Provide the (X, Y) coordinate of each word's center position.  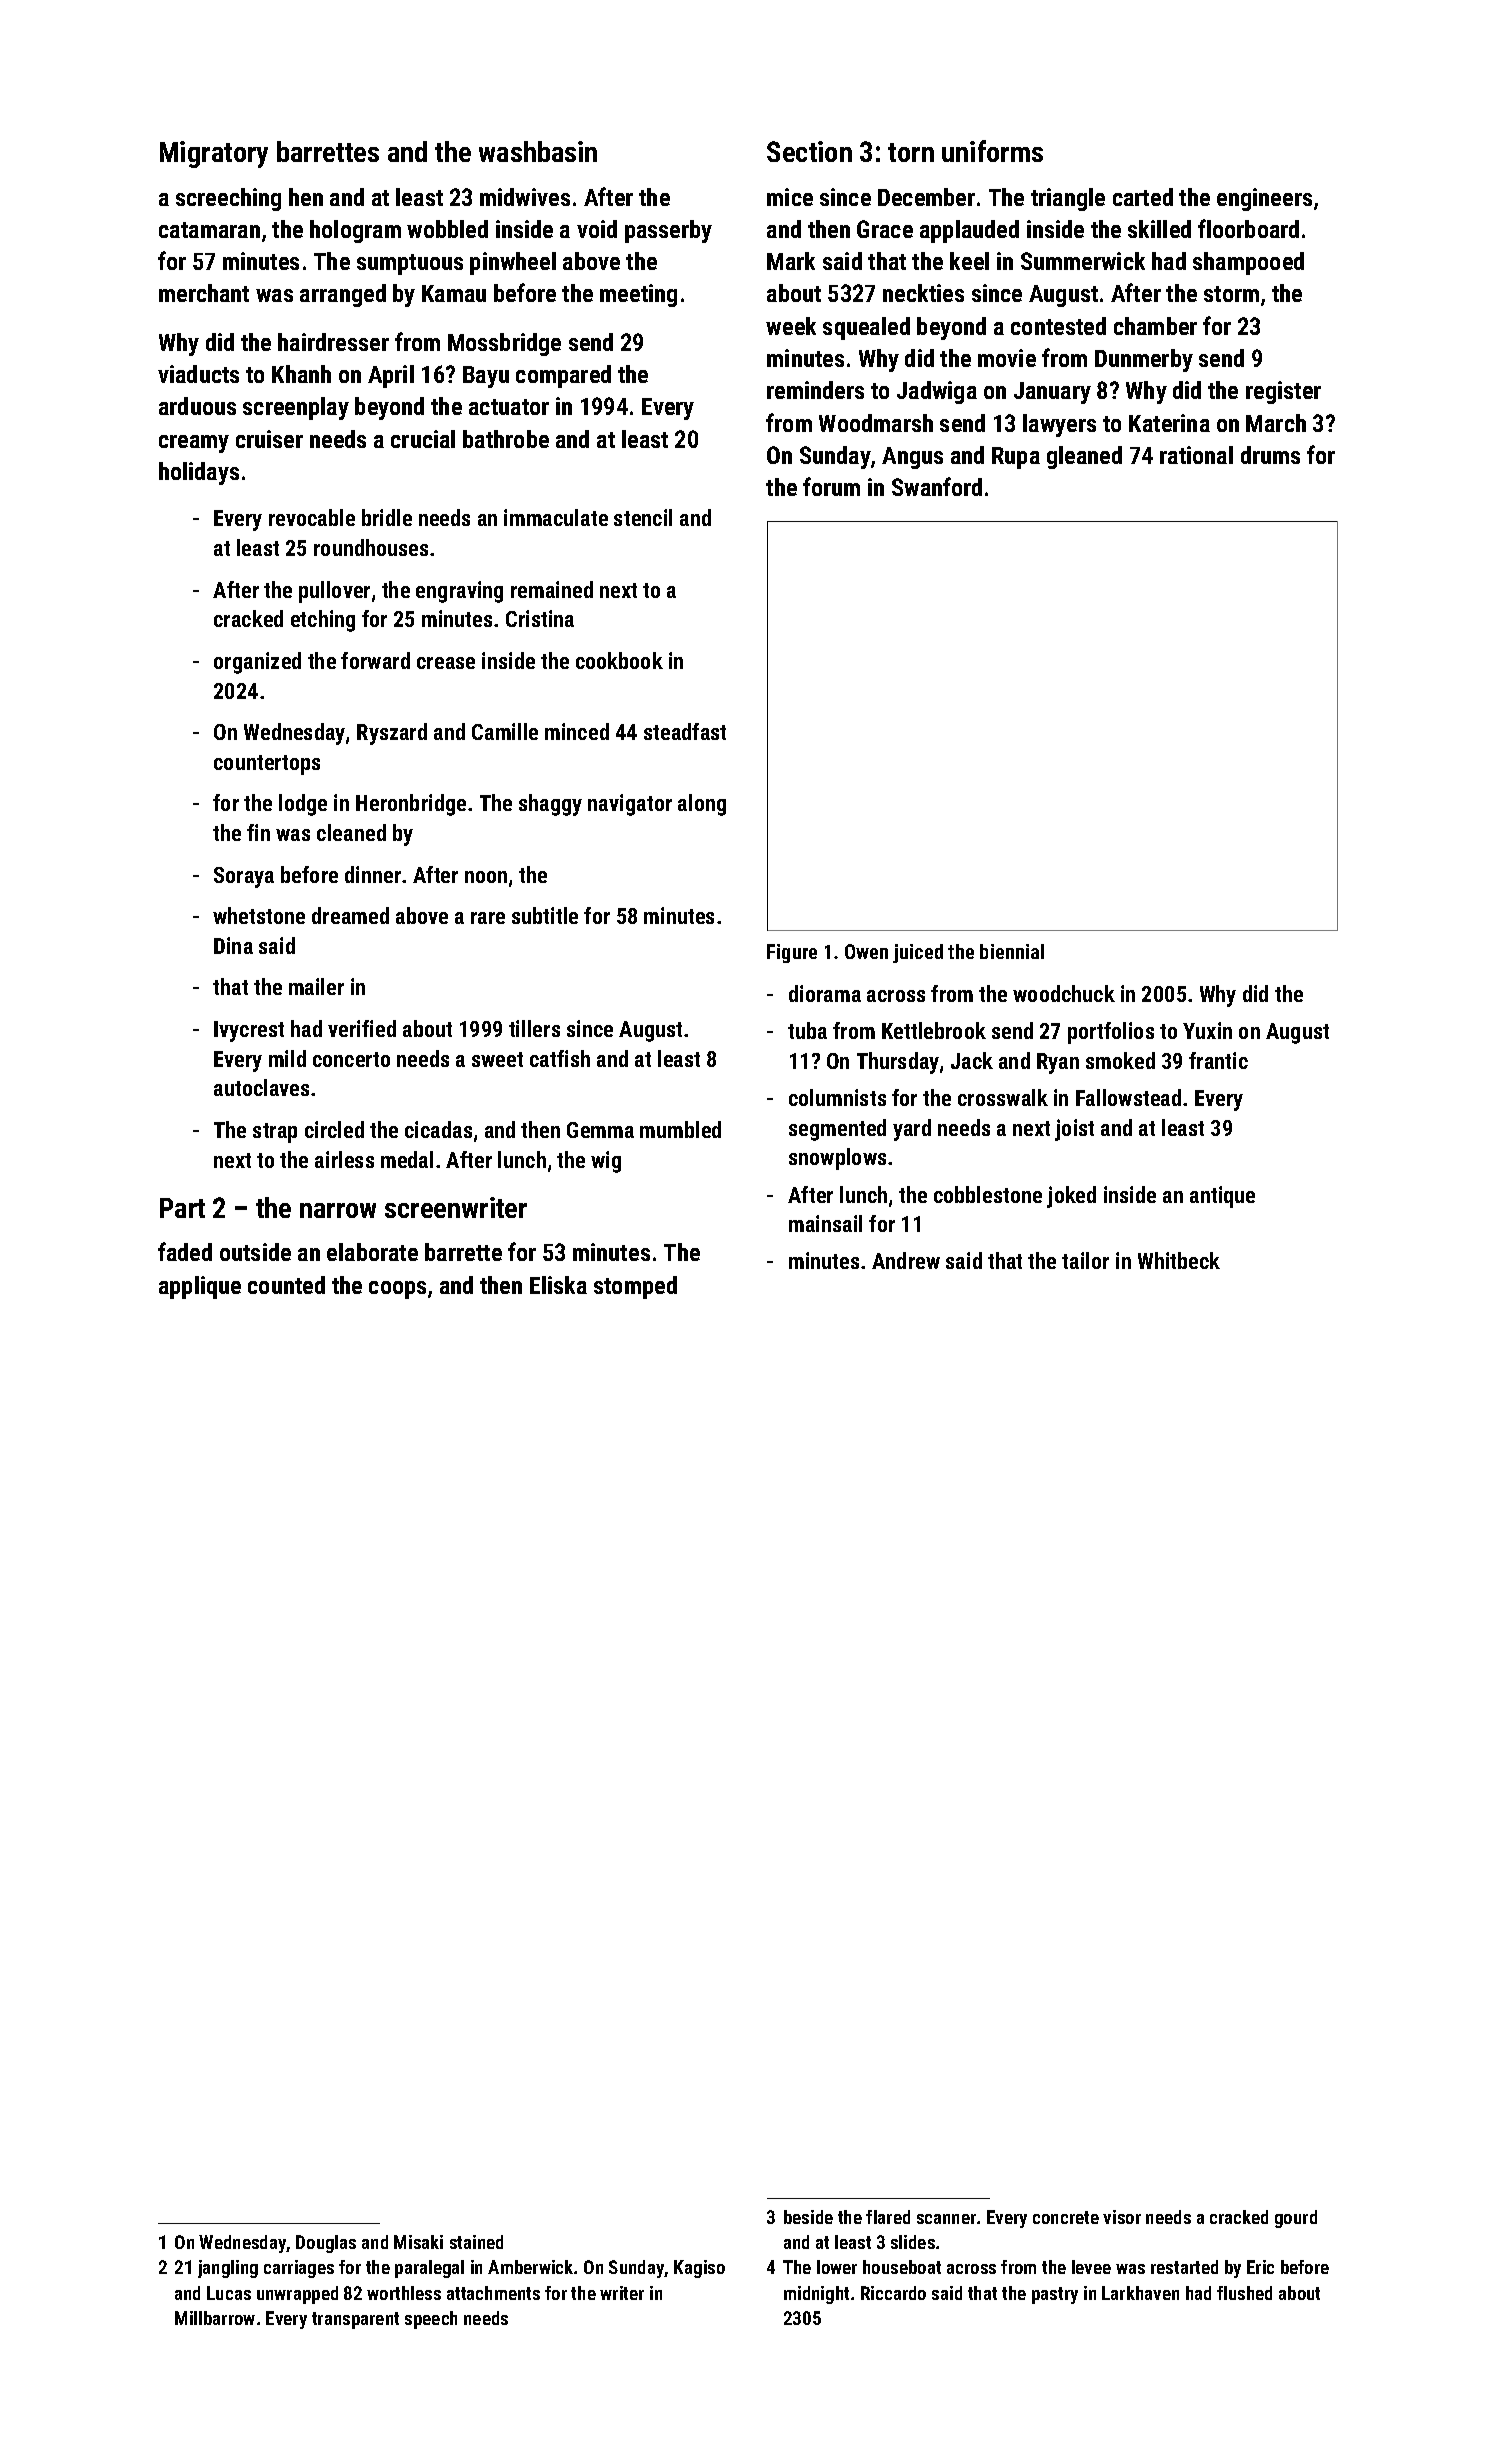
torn (911, 152)
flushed (1244, 2293)
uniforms (992, 151)
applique (200, 1287)
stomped (635, 1287)
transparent (355, 2320)
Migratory (214, 154)
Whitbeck (1179, 1260)
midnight (816, 2295)
